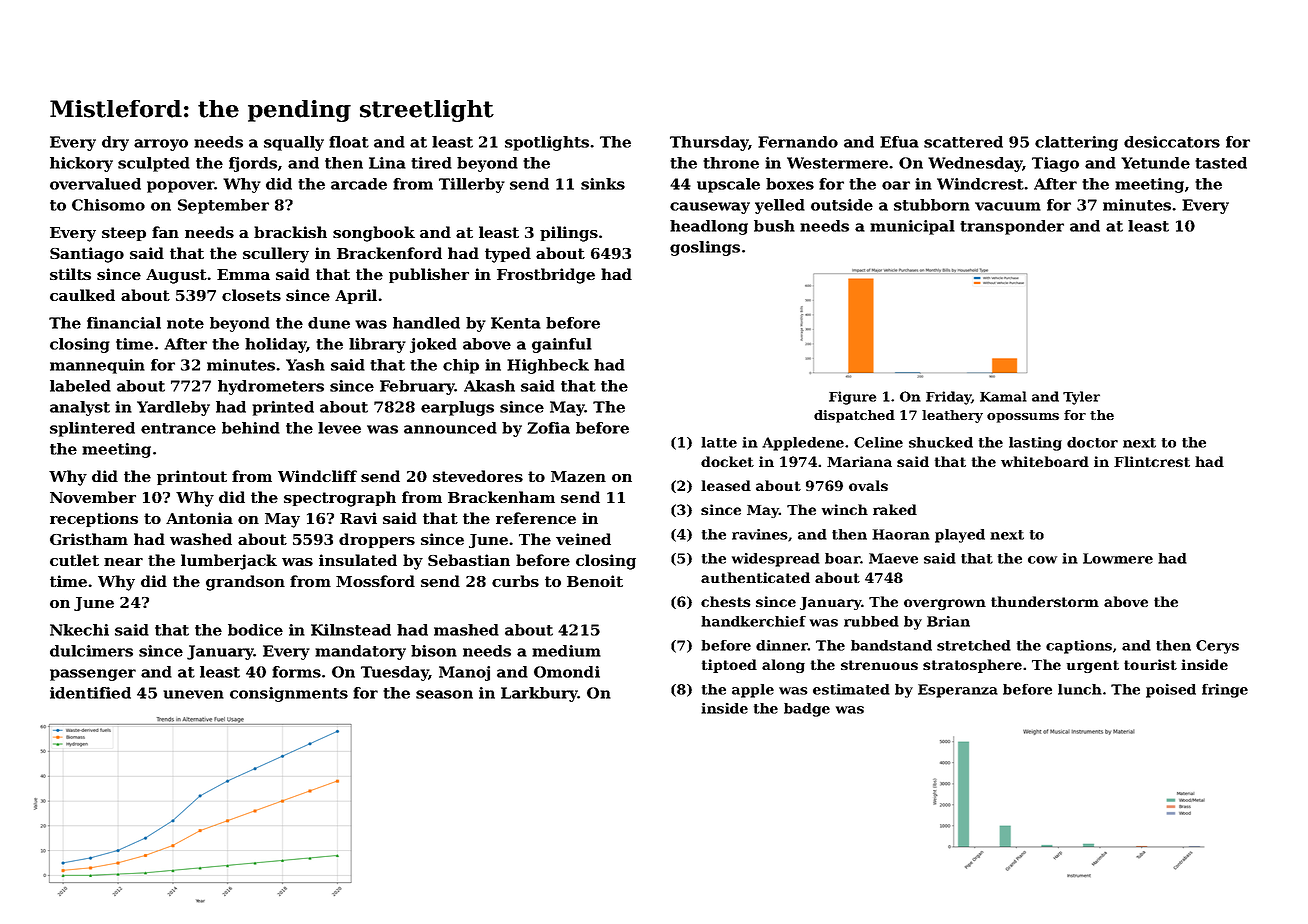  Describe the element at coordinates (562, 345) in the screenshot. I see `gainful` at that location.
